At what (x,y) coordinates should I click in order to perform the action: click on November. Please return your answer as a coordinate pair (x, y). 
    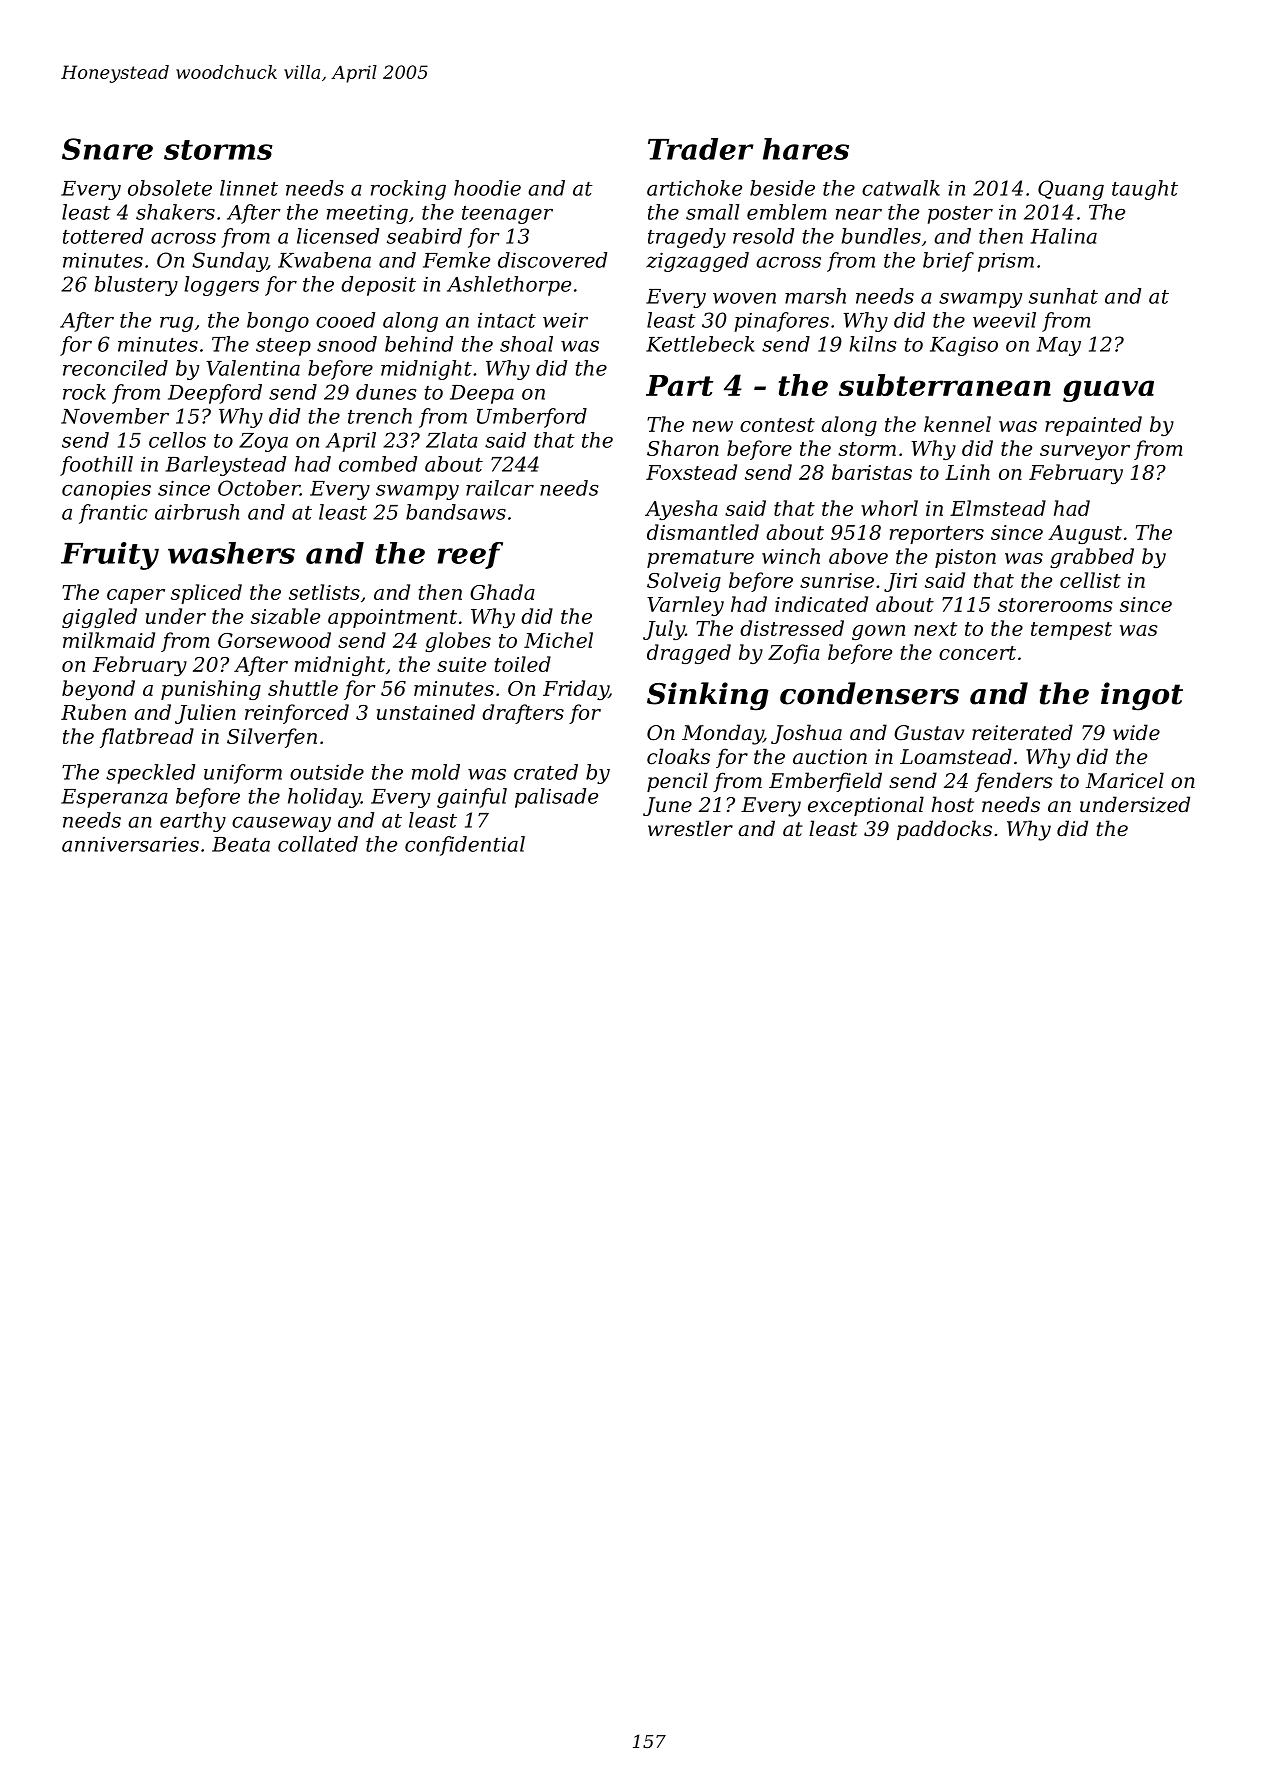
    Looking at the image, I should click on (115, 416).
